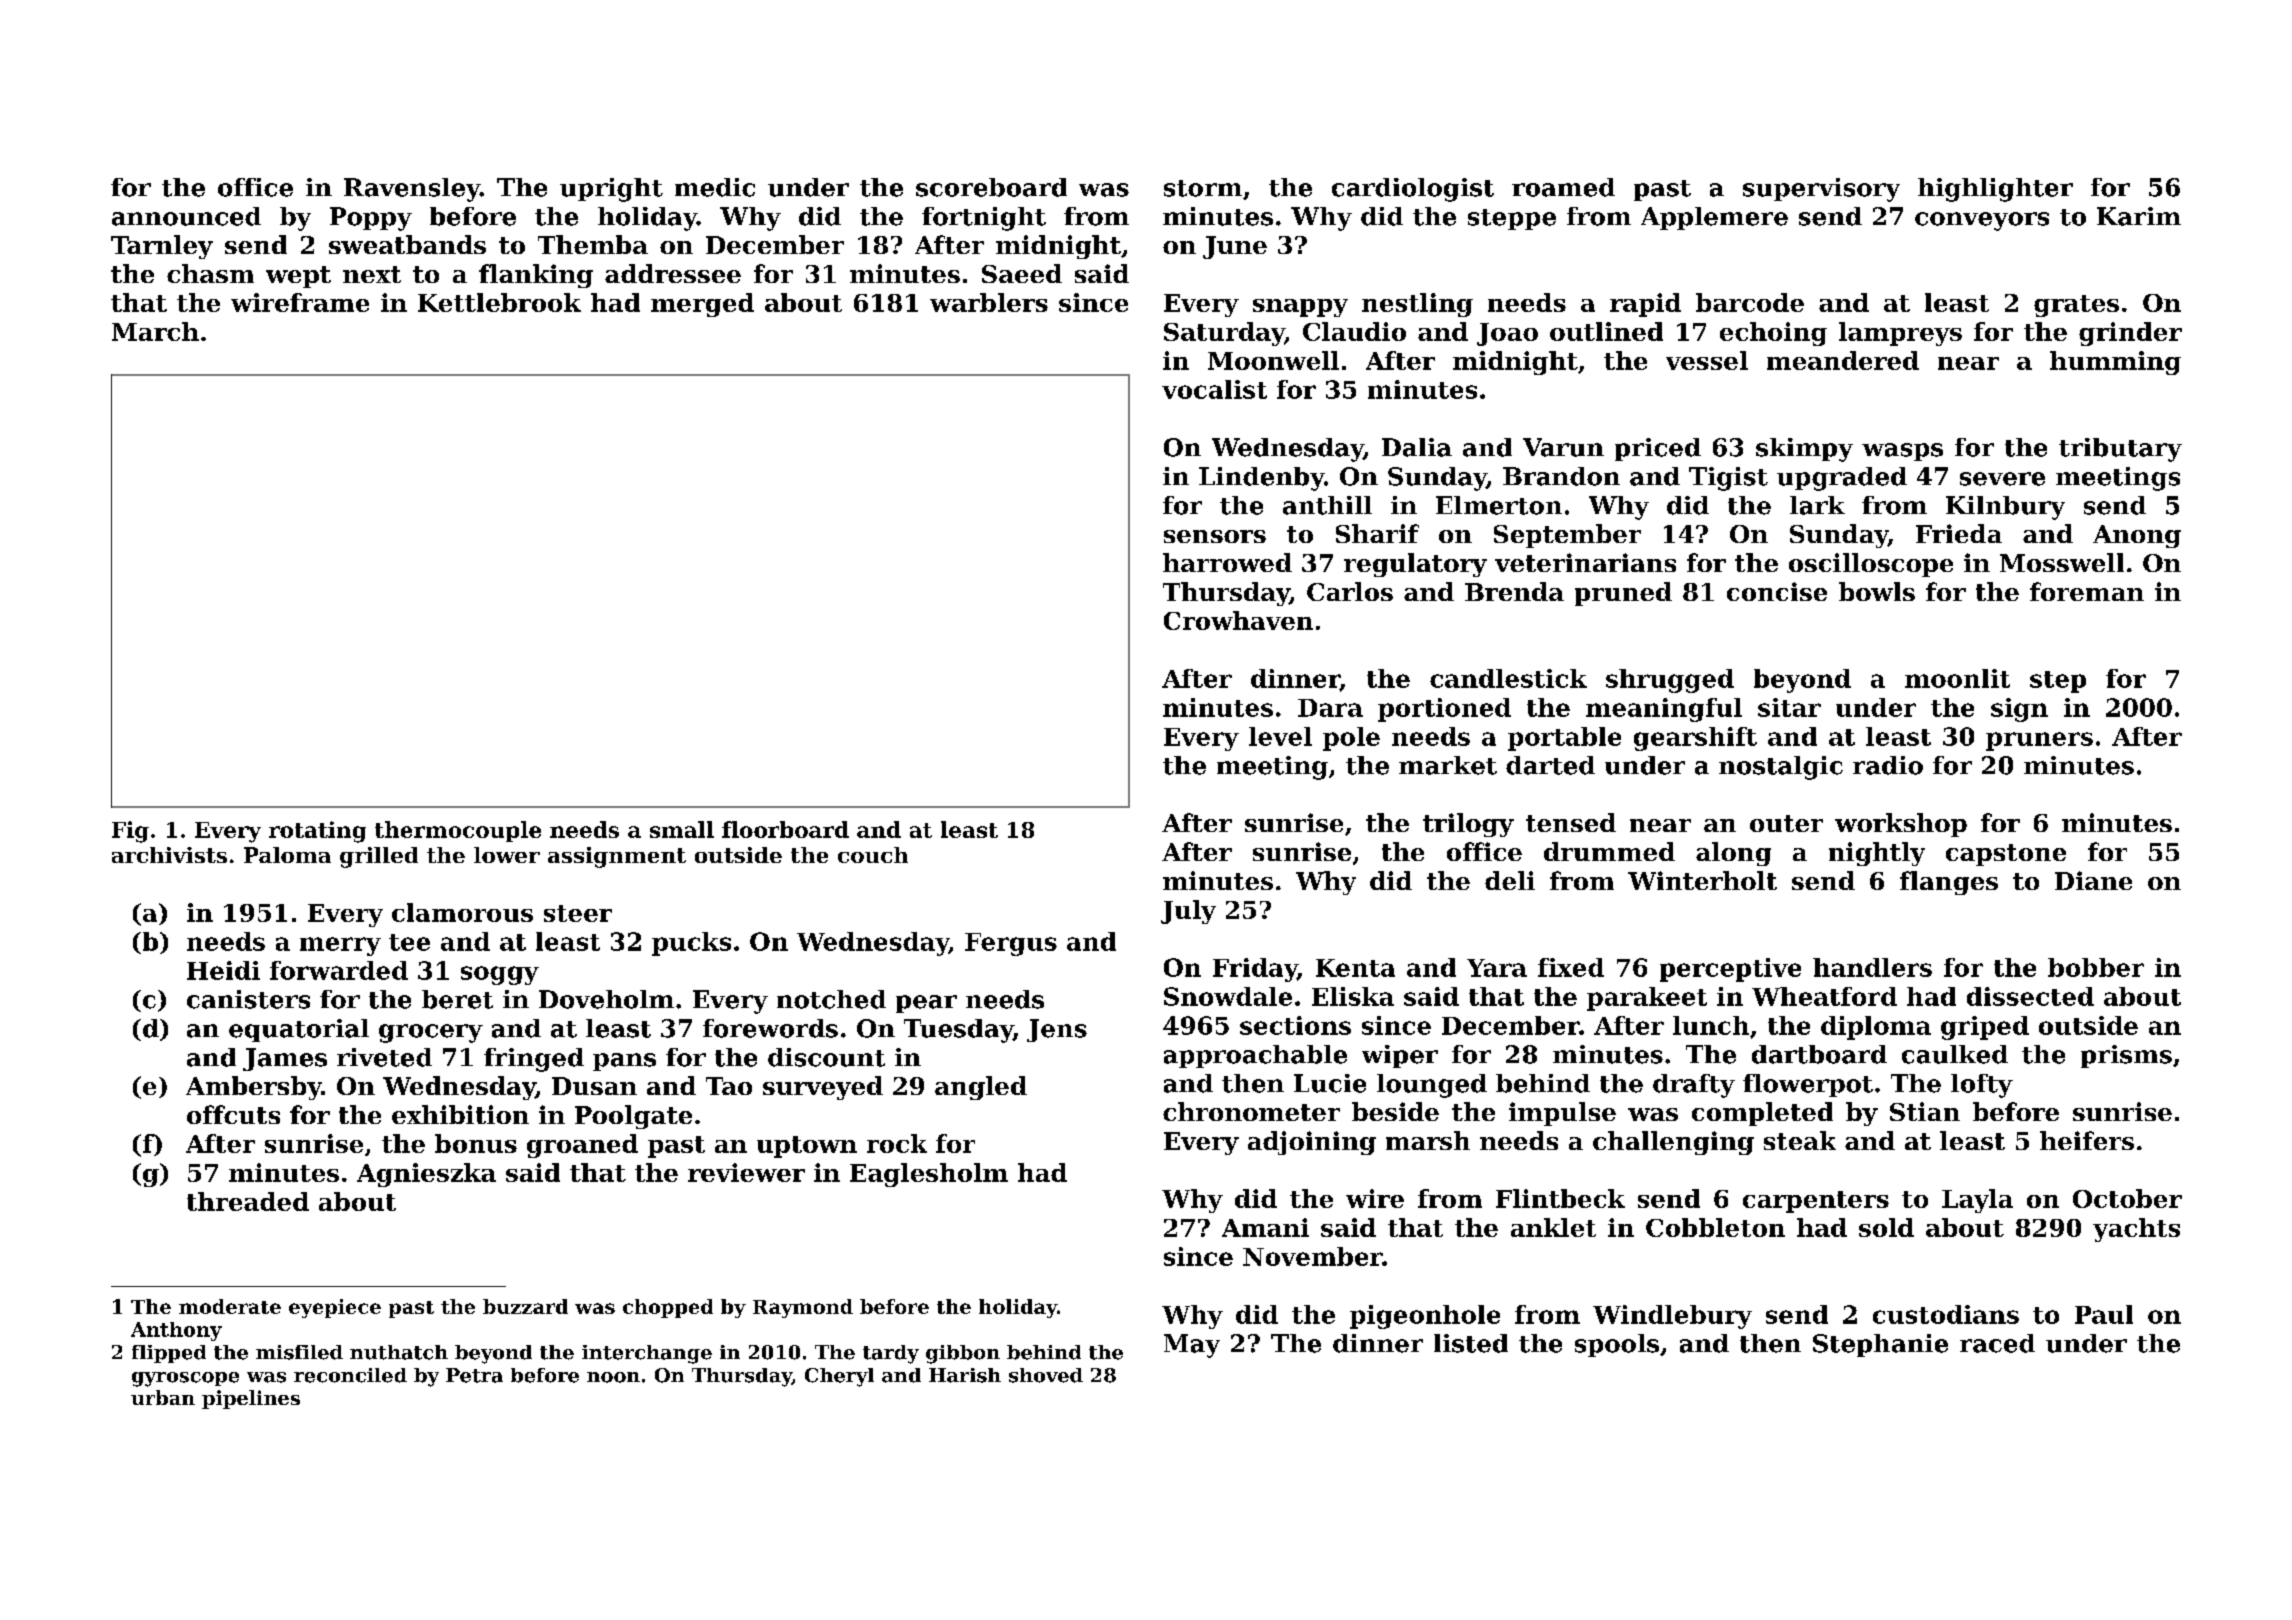  Describe the element at coordinates (1617, 1345) in the screenshot. I see `spools` at that location.
